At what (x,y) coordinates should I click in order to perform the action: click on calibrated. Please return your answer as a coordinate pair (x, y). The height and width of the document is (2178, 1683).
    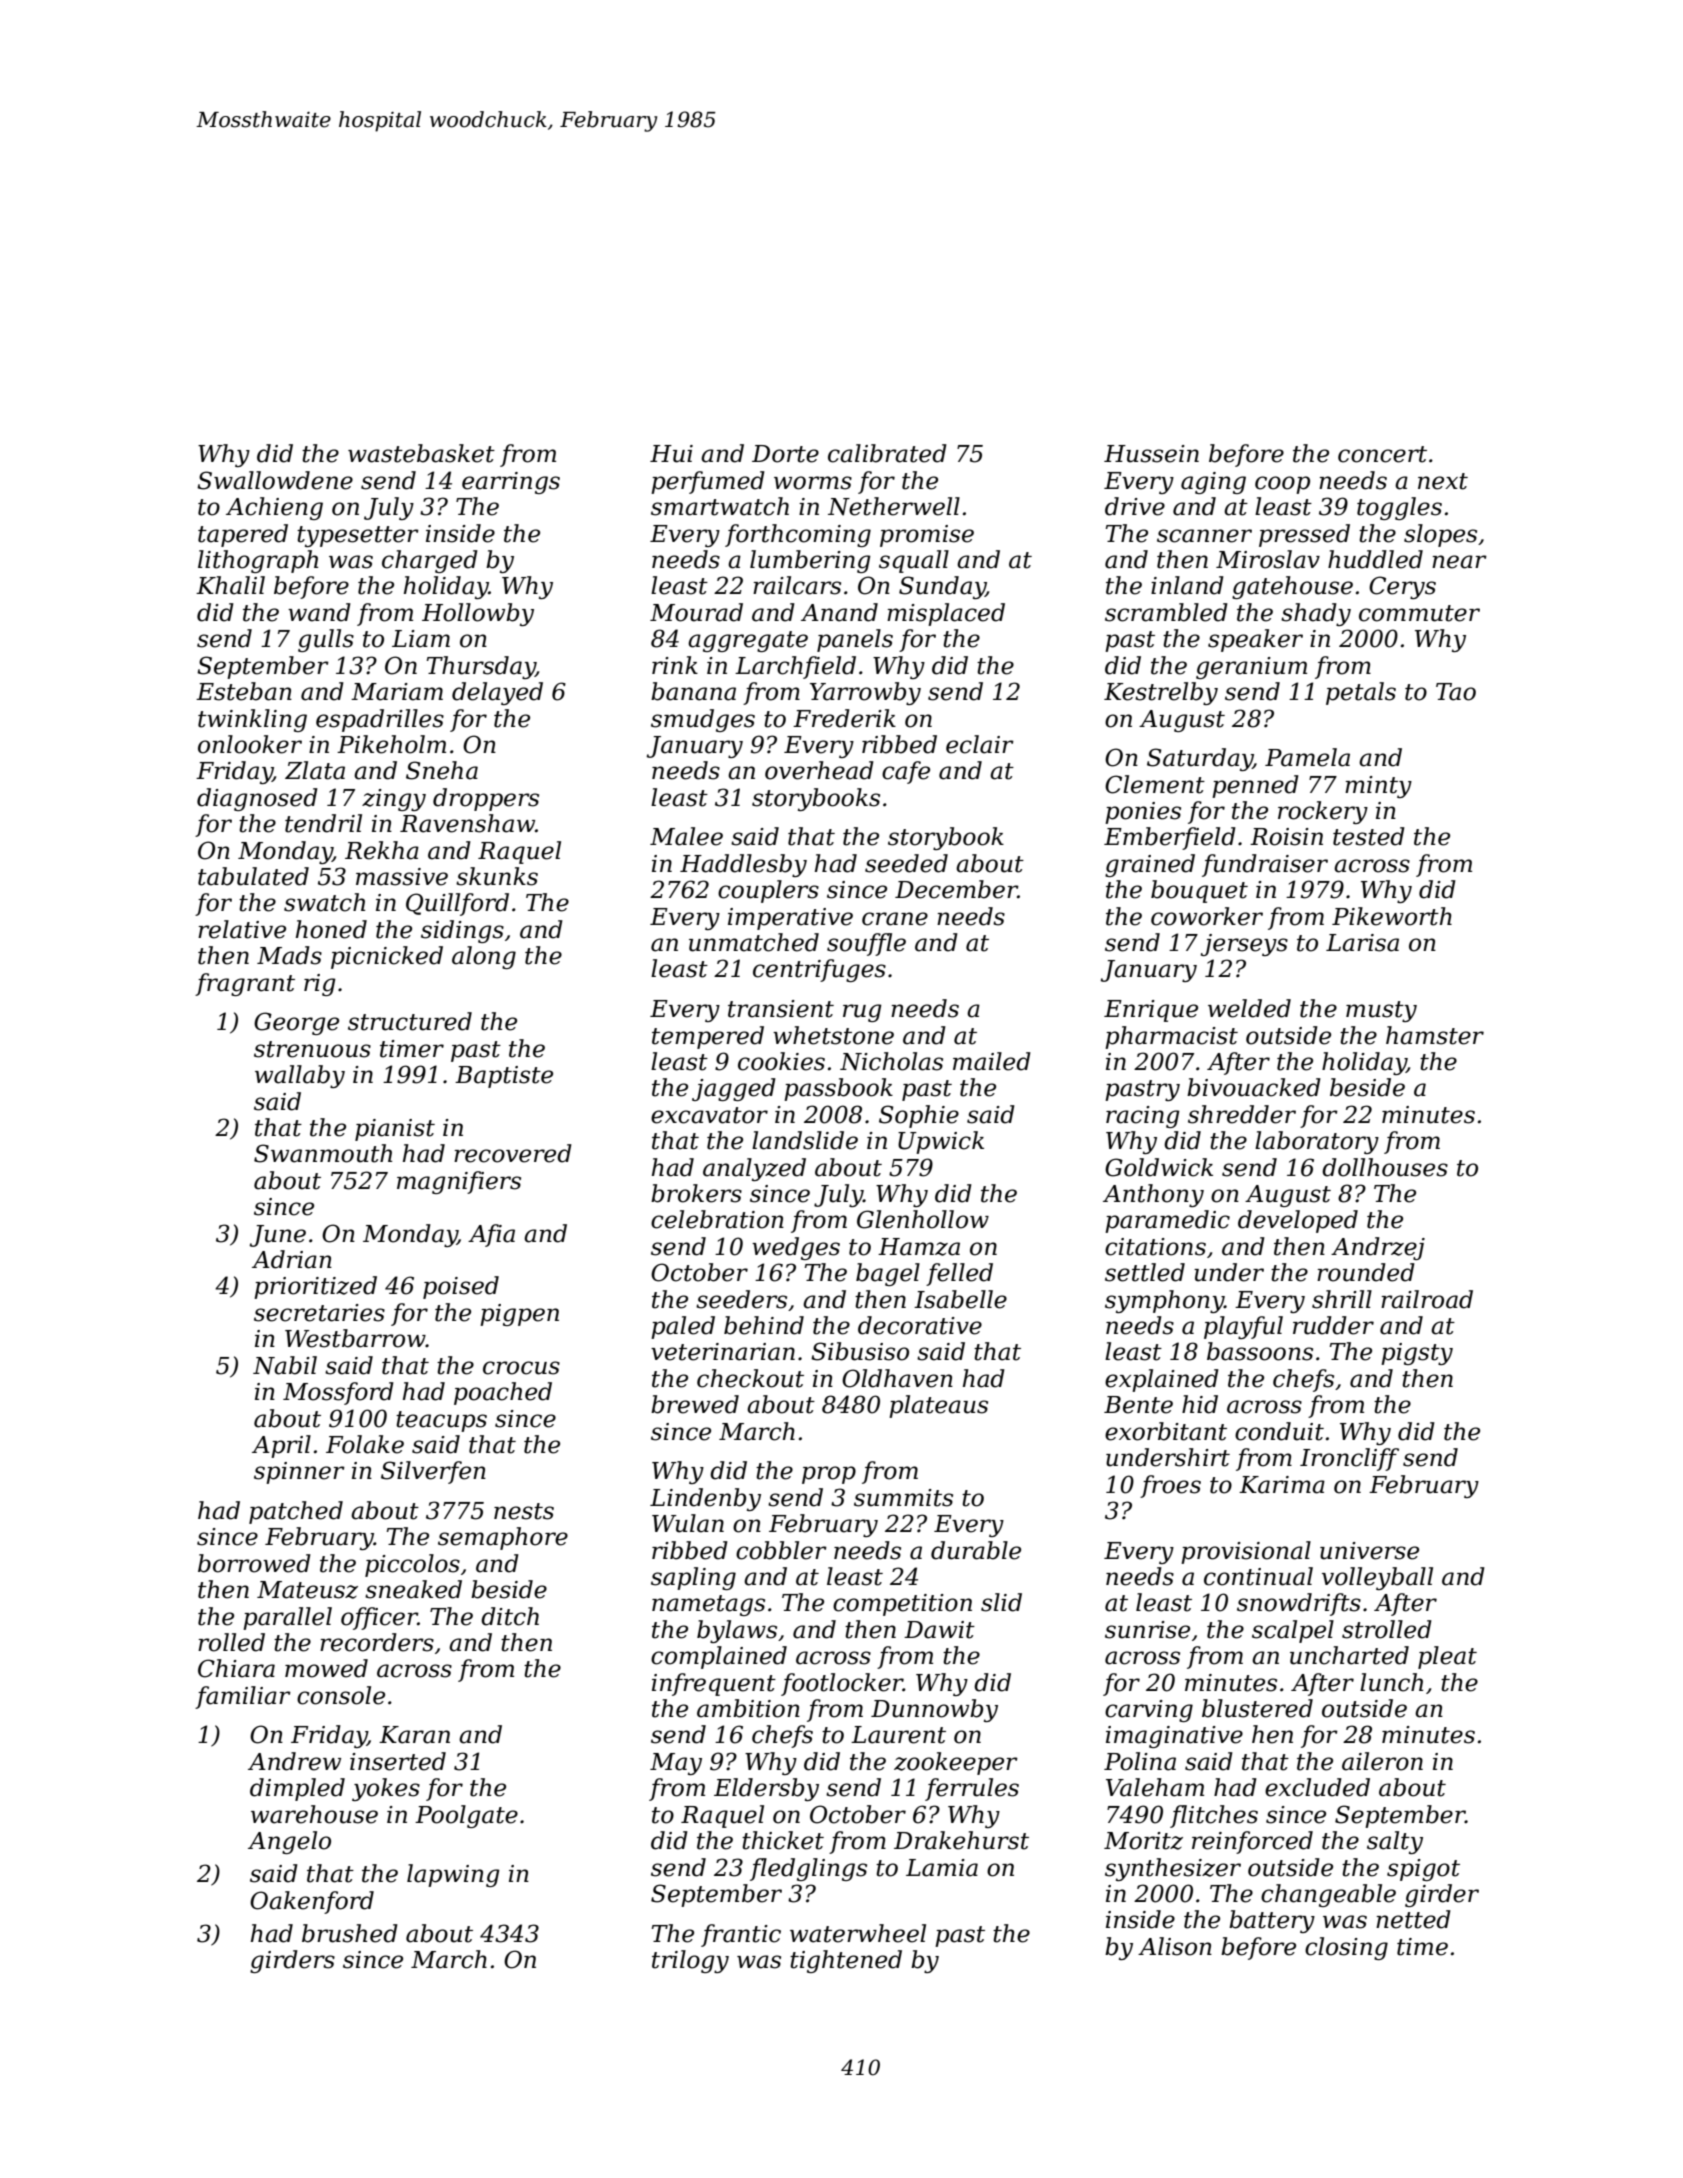
    Looking at the image, I should click on (887, 453).
